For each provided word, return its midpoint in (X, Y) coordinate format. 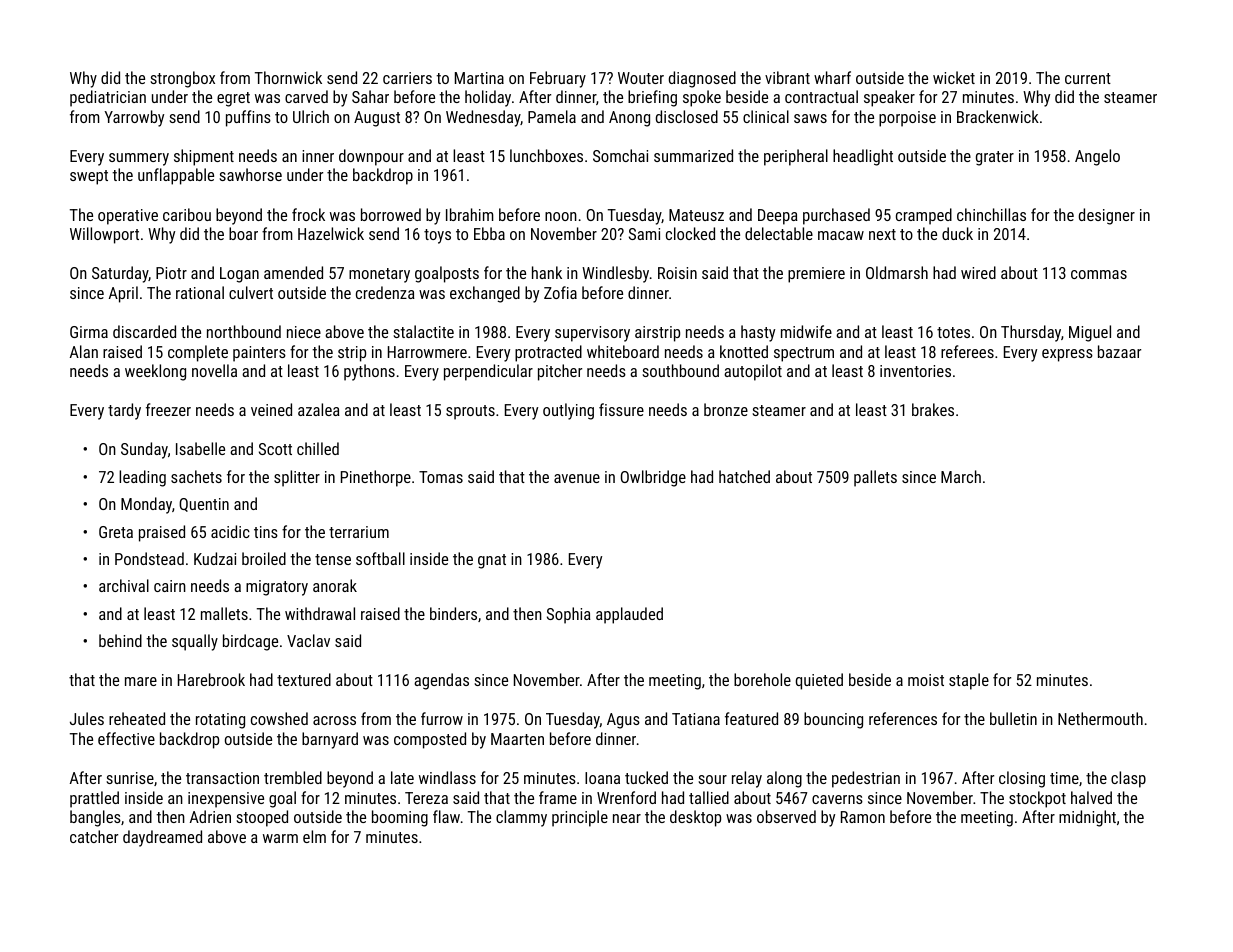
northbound (244, 331)
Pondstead (149, 558)
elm (314, 836)
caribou (187, 214)
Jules (87, 718)
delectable (779, 233)
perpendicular (488, 372)
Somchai (620, 155)
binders (453, 613)
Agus (623, 721)
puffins (248, 118)
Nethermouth (1100, 718)
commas (1099, 274)
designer (1107, 216)
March (961, 476)
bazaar (1119, 351)
